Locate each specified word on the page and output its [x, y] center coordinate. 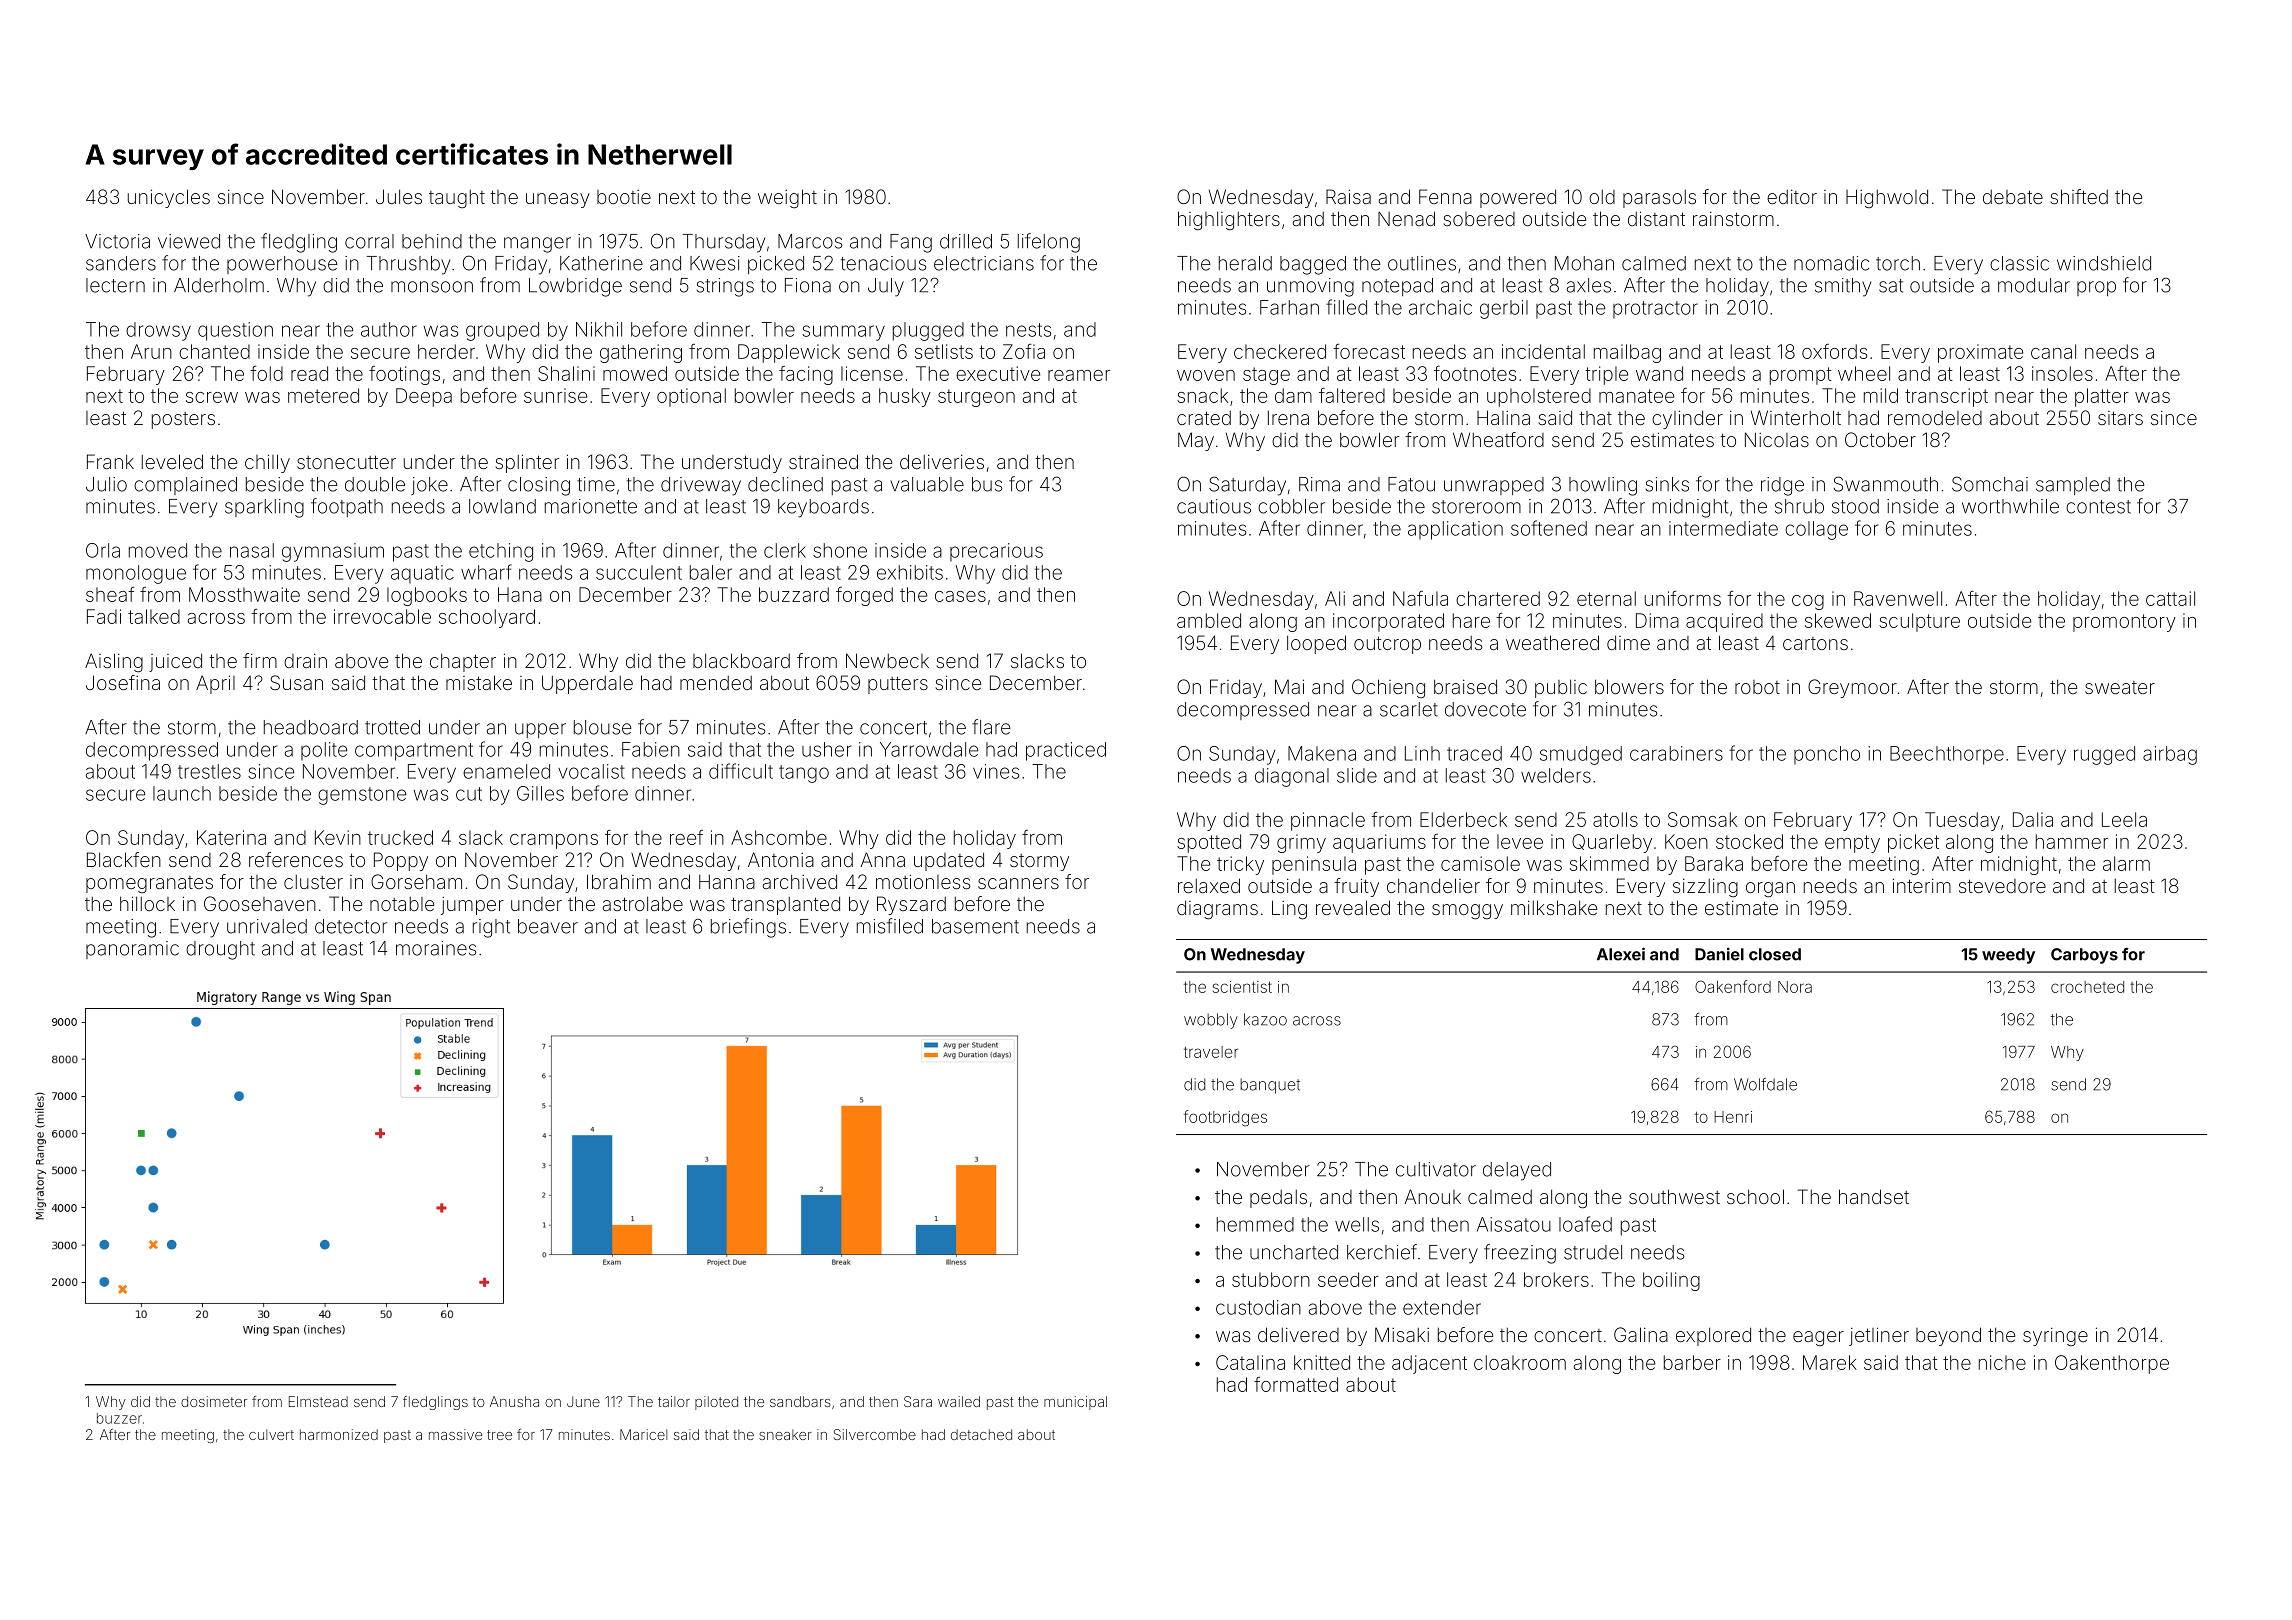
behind [432, 241]
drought [220, 950]
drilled [966, 241]
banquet [1270, 1086]
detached [981, 1434]
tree [499, 1435]
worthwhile [2010, 506]
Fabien [651, 749]
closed [1775, 954]
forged [864, 596]
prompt [1801, 376]
